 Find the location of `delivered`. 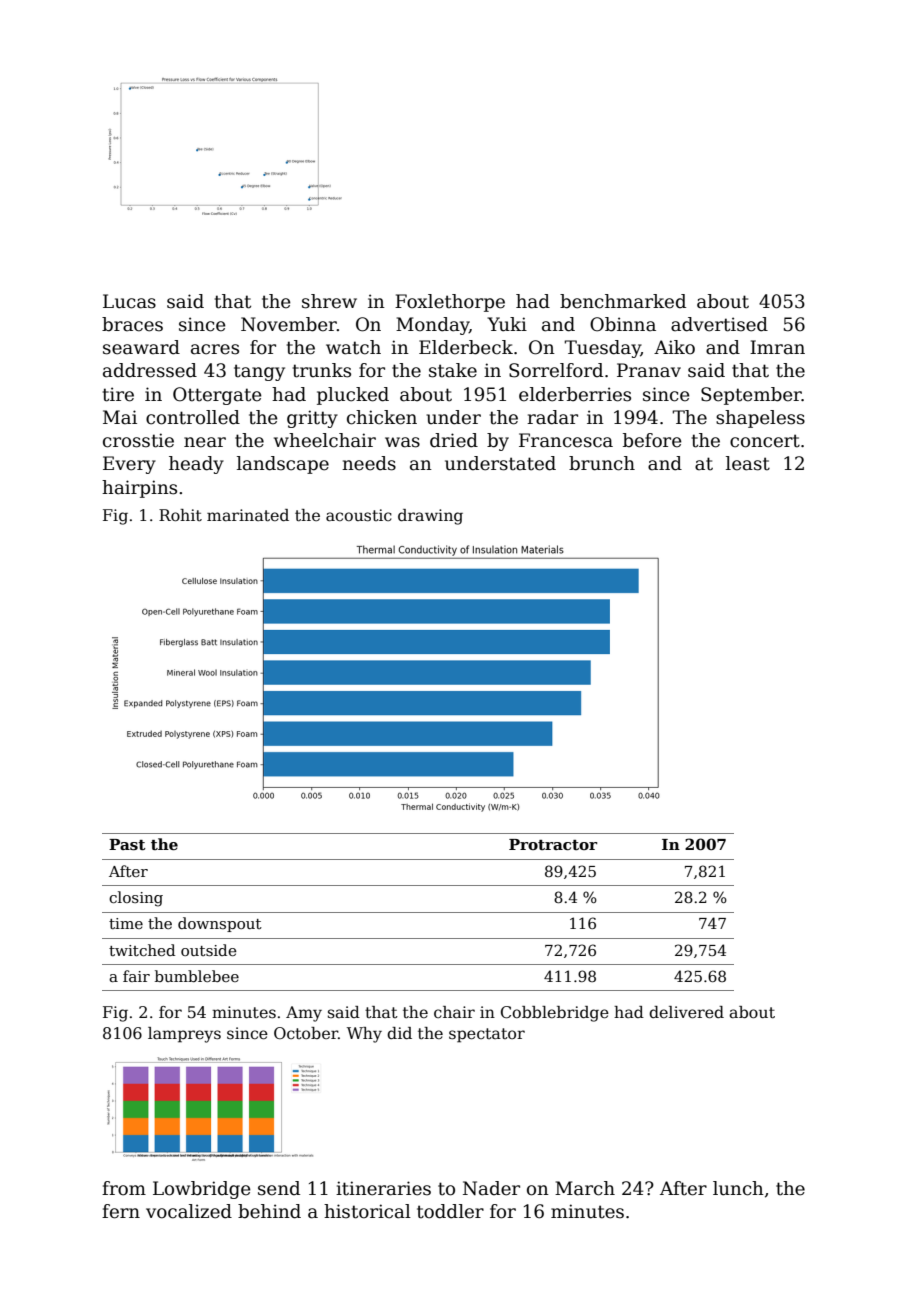

delivered is located at coordinates (686, 1012).
